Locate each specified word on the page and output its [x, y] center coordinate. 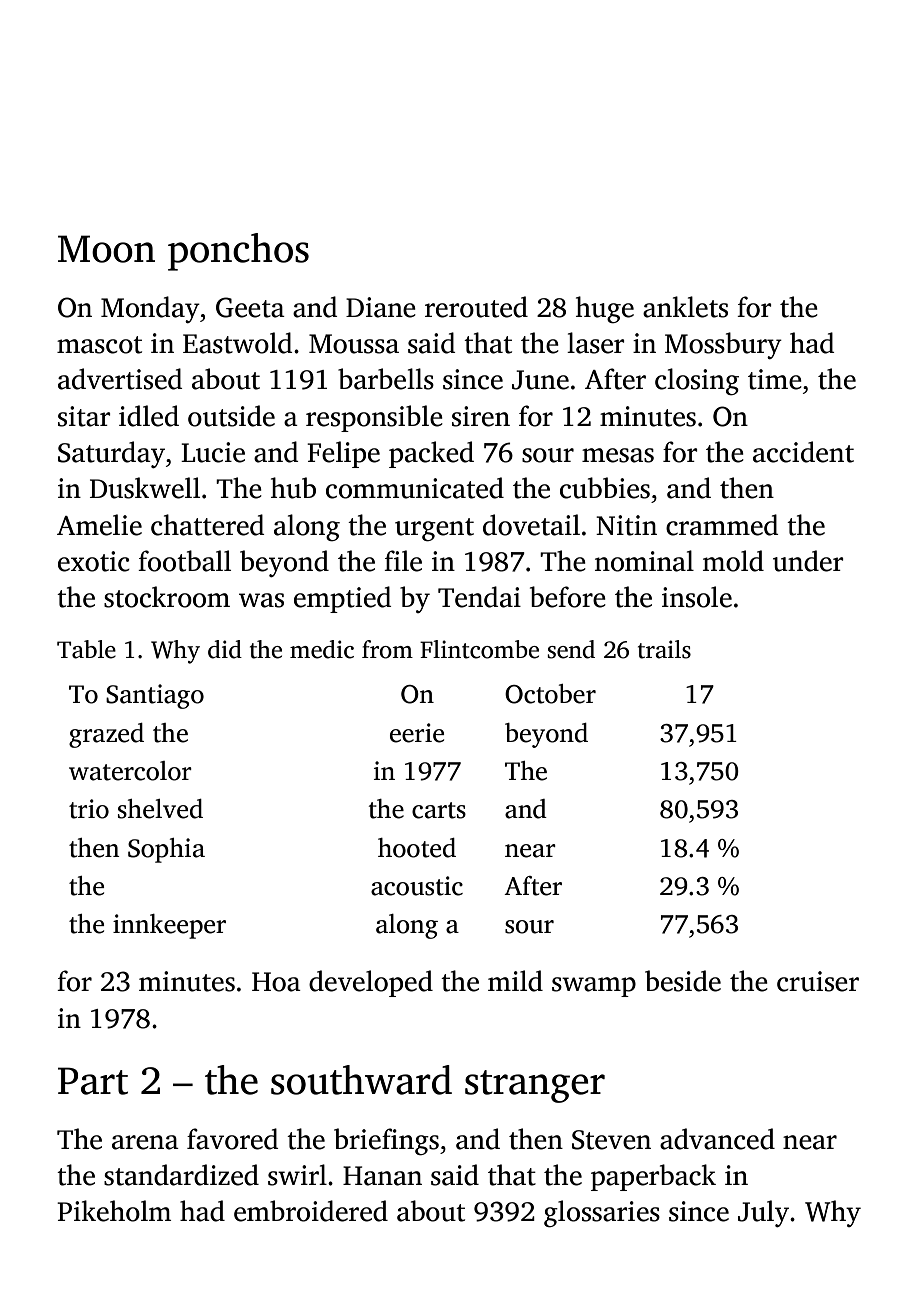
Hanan [382, 1176]
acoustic [417, 886]
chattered [207, 525]
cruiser [818, 981]
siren [481, 416]
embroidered [311, 1211]
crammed [722, 525]
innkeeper [169, 926]
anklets [685, 307]
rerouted [476, 307]
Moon [106, 249]
